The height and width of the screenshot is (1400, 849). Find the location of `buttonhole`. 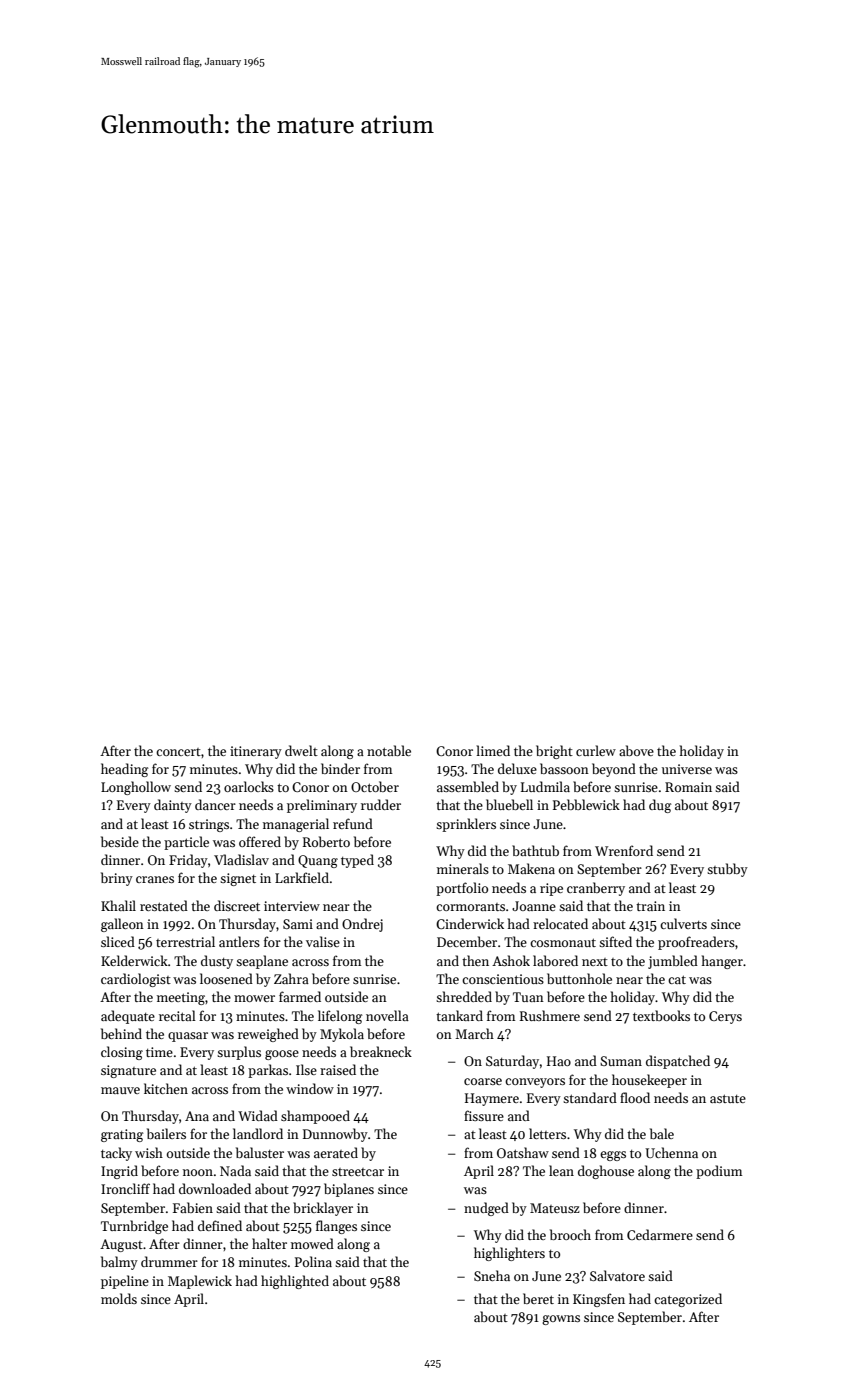

buttonhole is located at coordinates (579, 978).
